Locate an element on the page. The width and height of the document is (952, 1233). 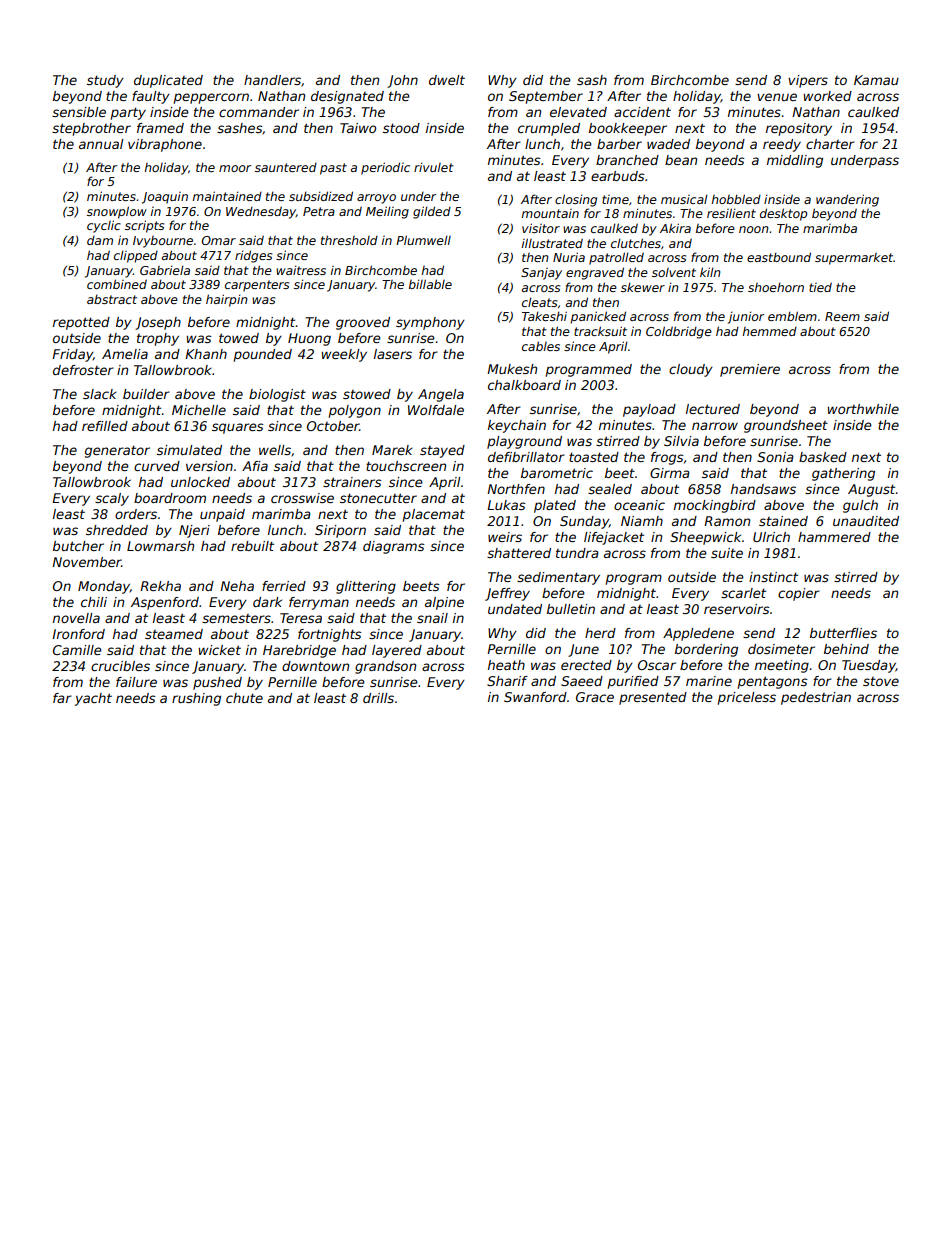
eastbound is located at coordinates (779, 257).
